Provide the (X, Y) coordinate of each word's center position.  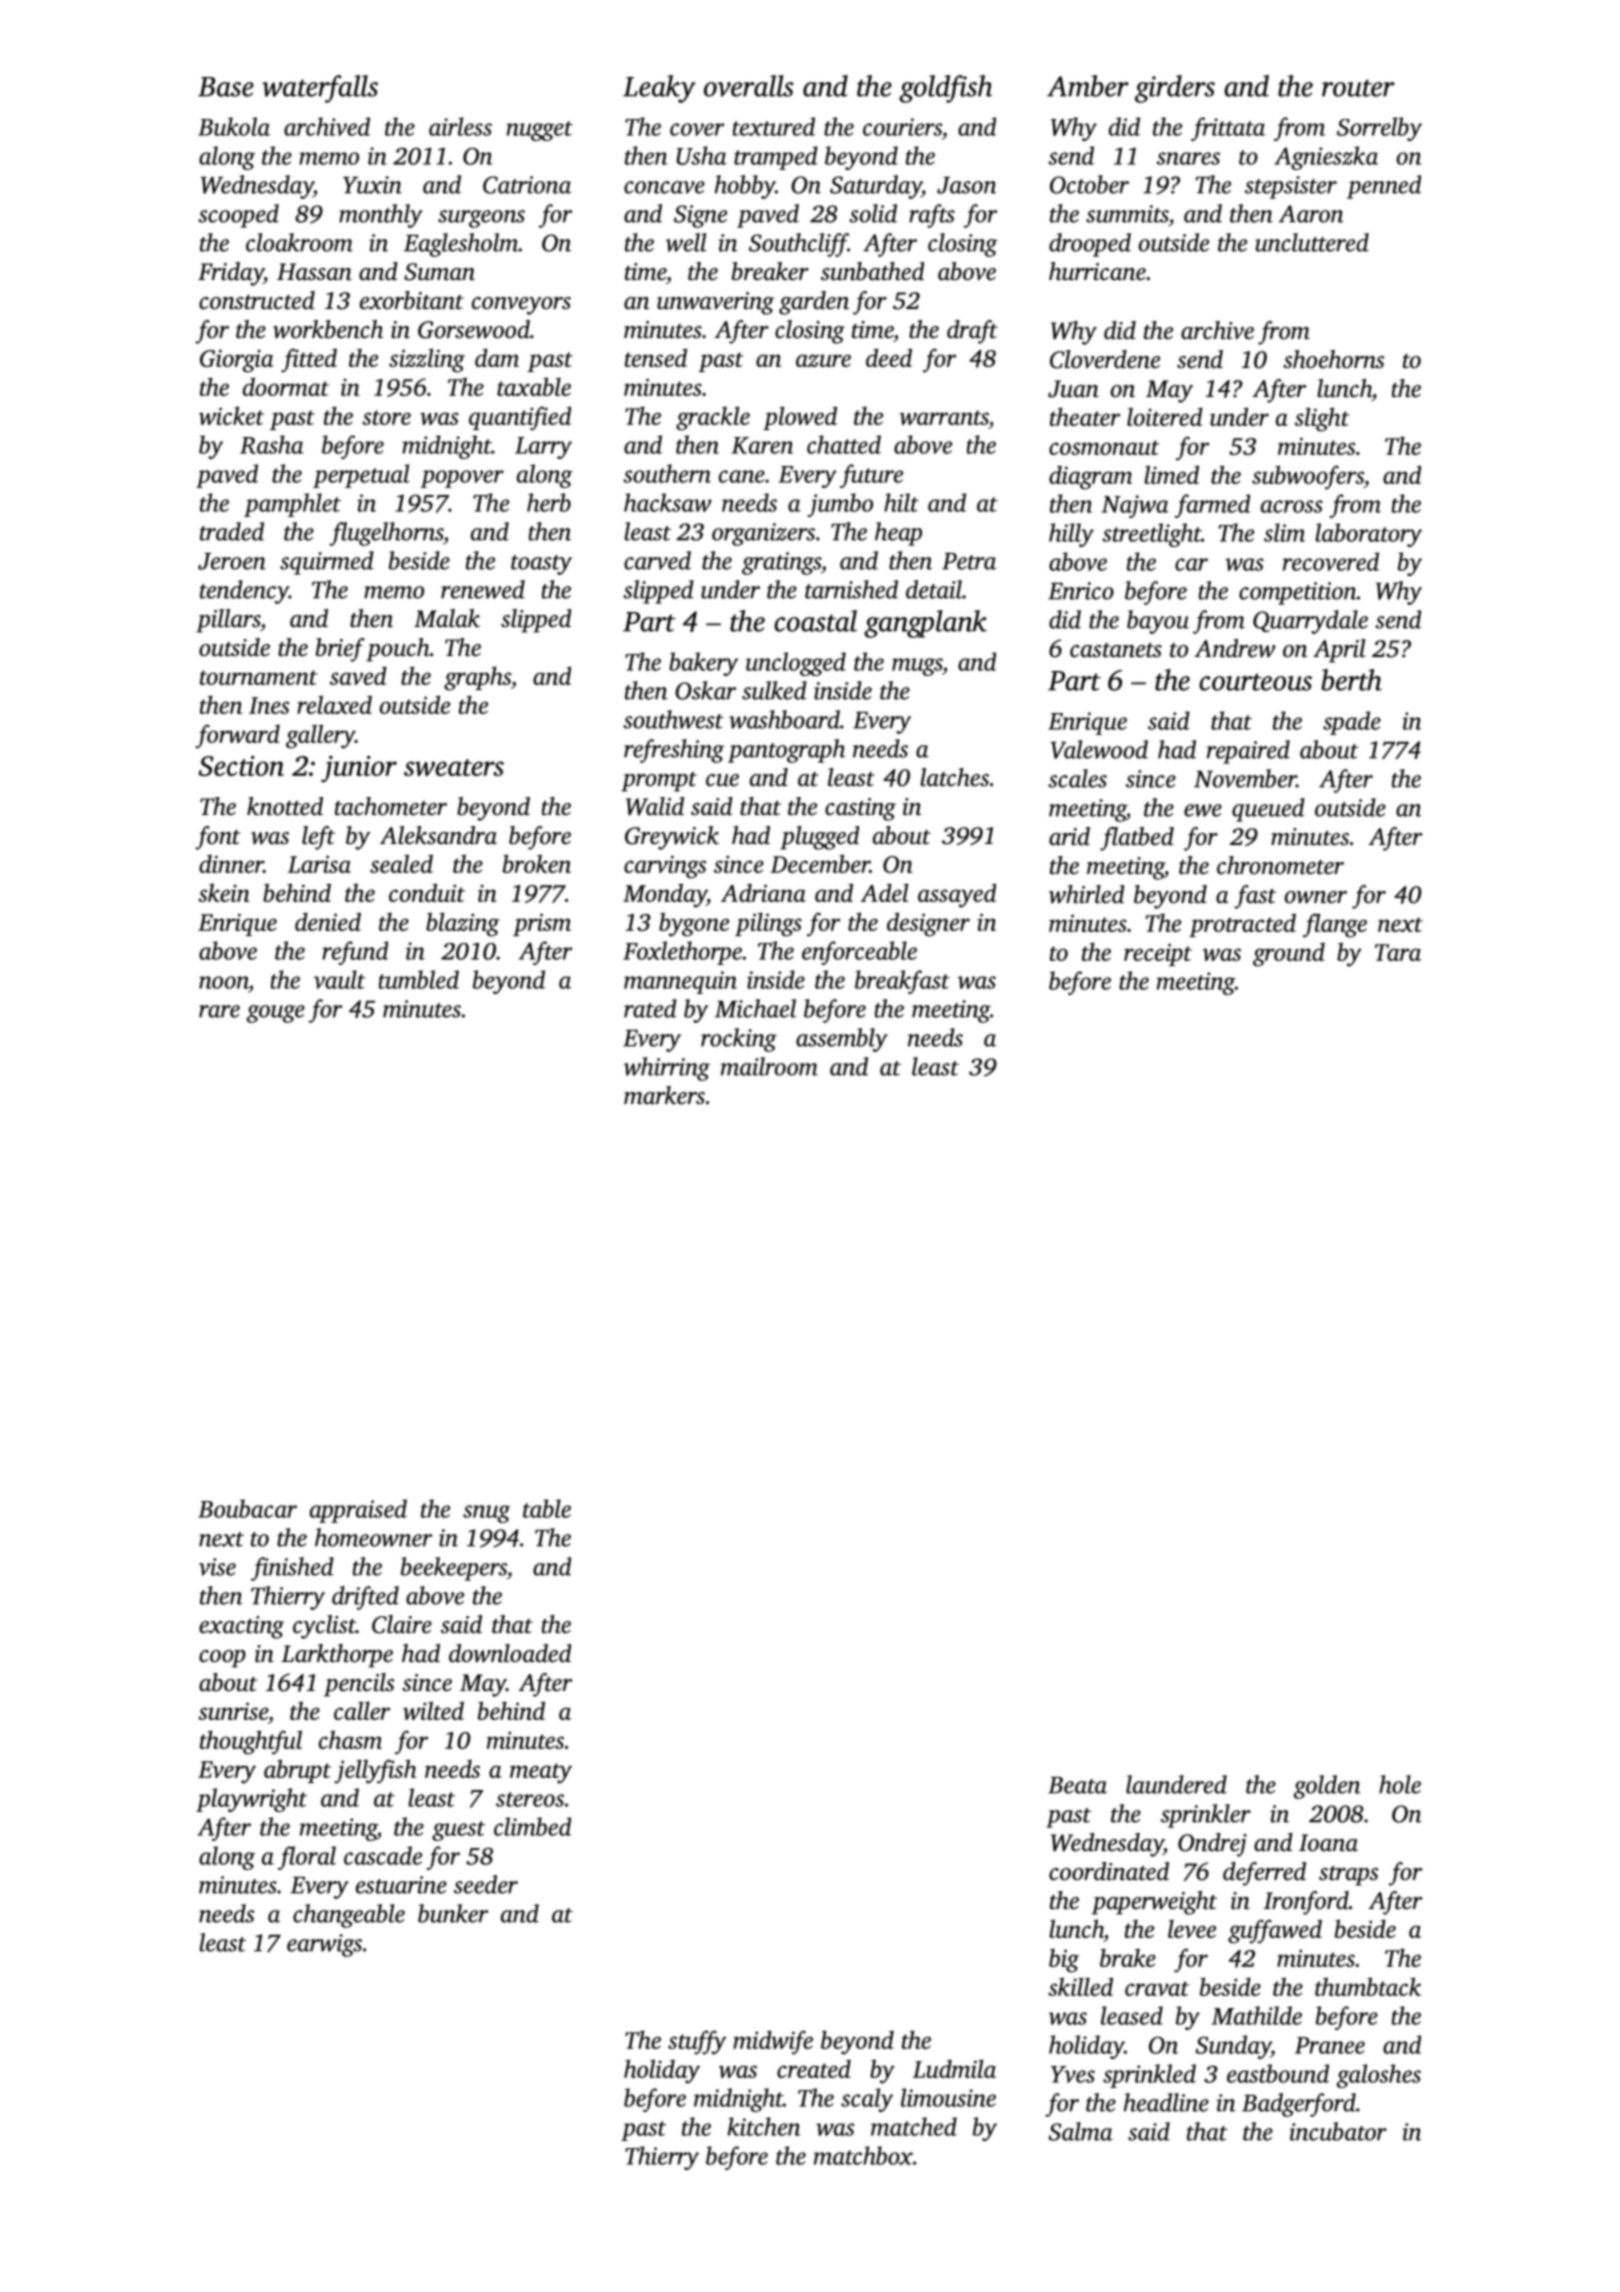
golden (1327, 1787)
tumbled (419, 979)
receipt (1158, 954)
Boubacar (247, 1508)
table (547, 1508)
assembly (842, 1040)
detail (934, 589)
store (386, 417)
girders (1175, 89)
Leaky (659, 89)
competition (1298, 593)
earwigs (324, 1945)
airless (460, 126)
